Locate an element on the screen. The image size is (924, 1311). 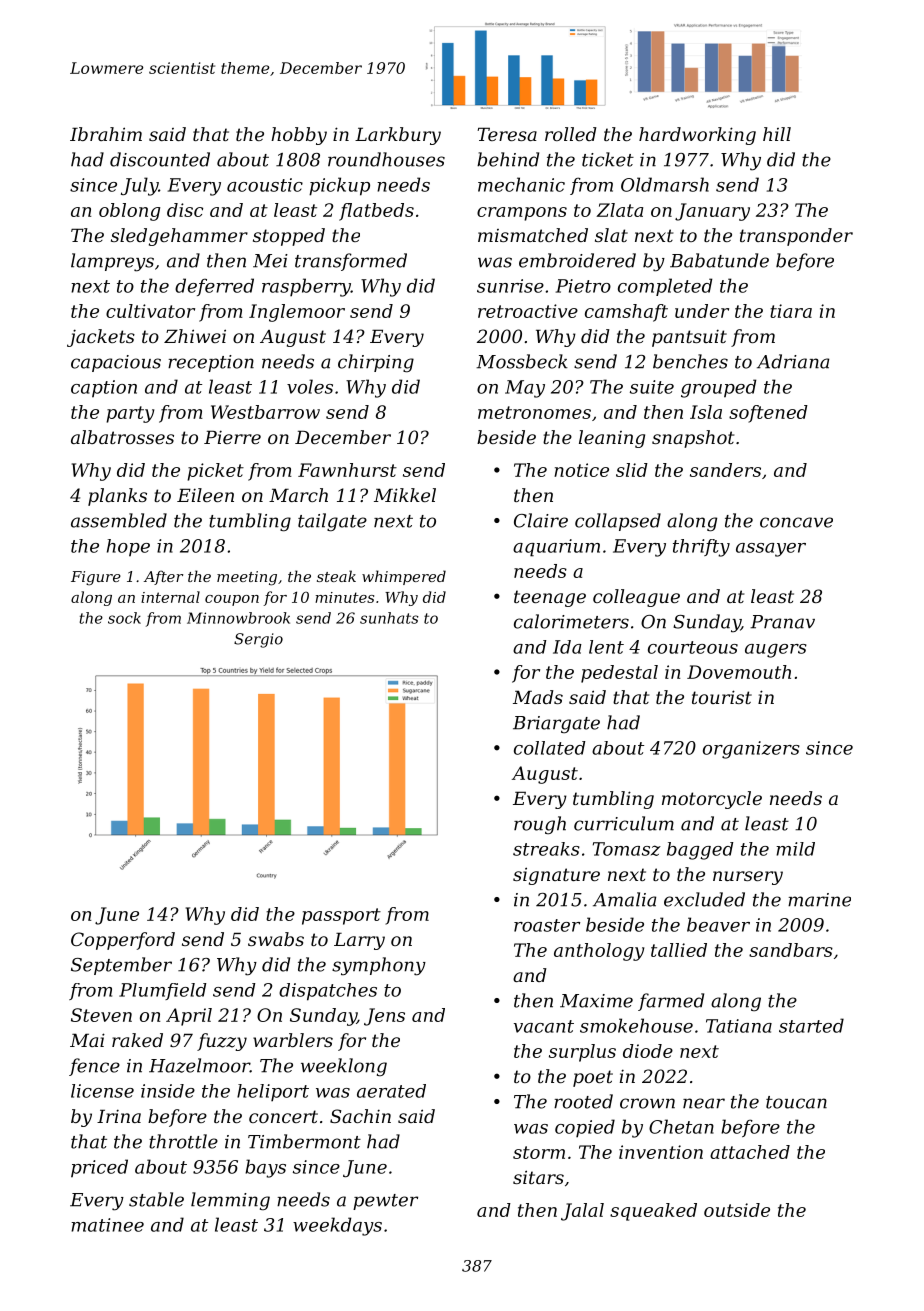
mild is located at coordinates (795, 849).
